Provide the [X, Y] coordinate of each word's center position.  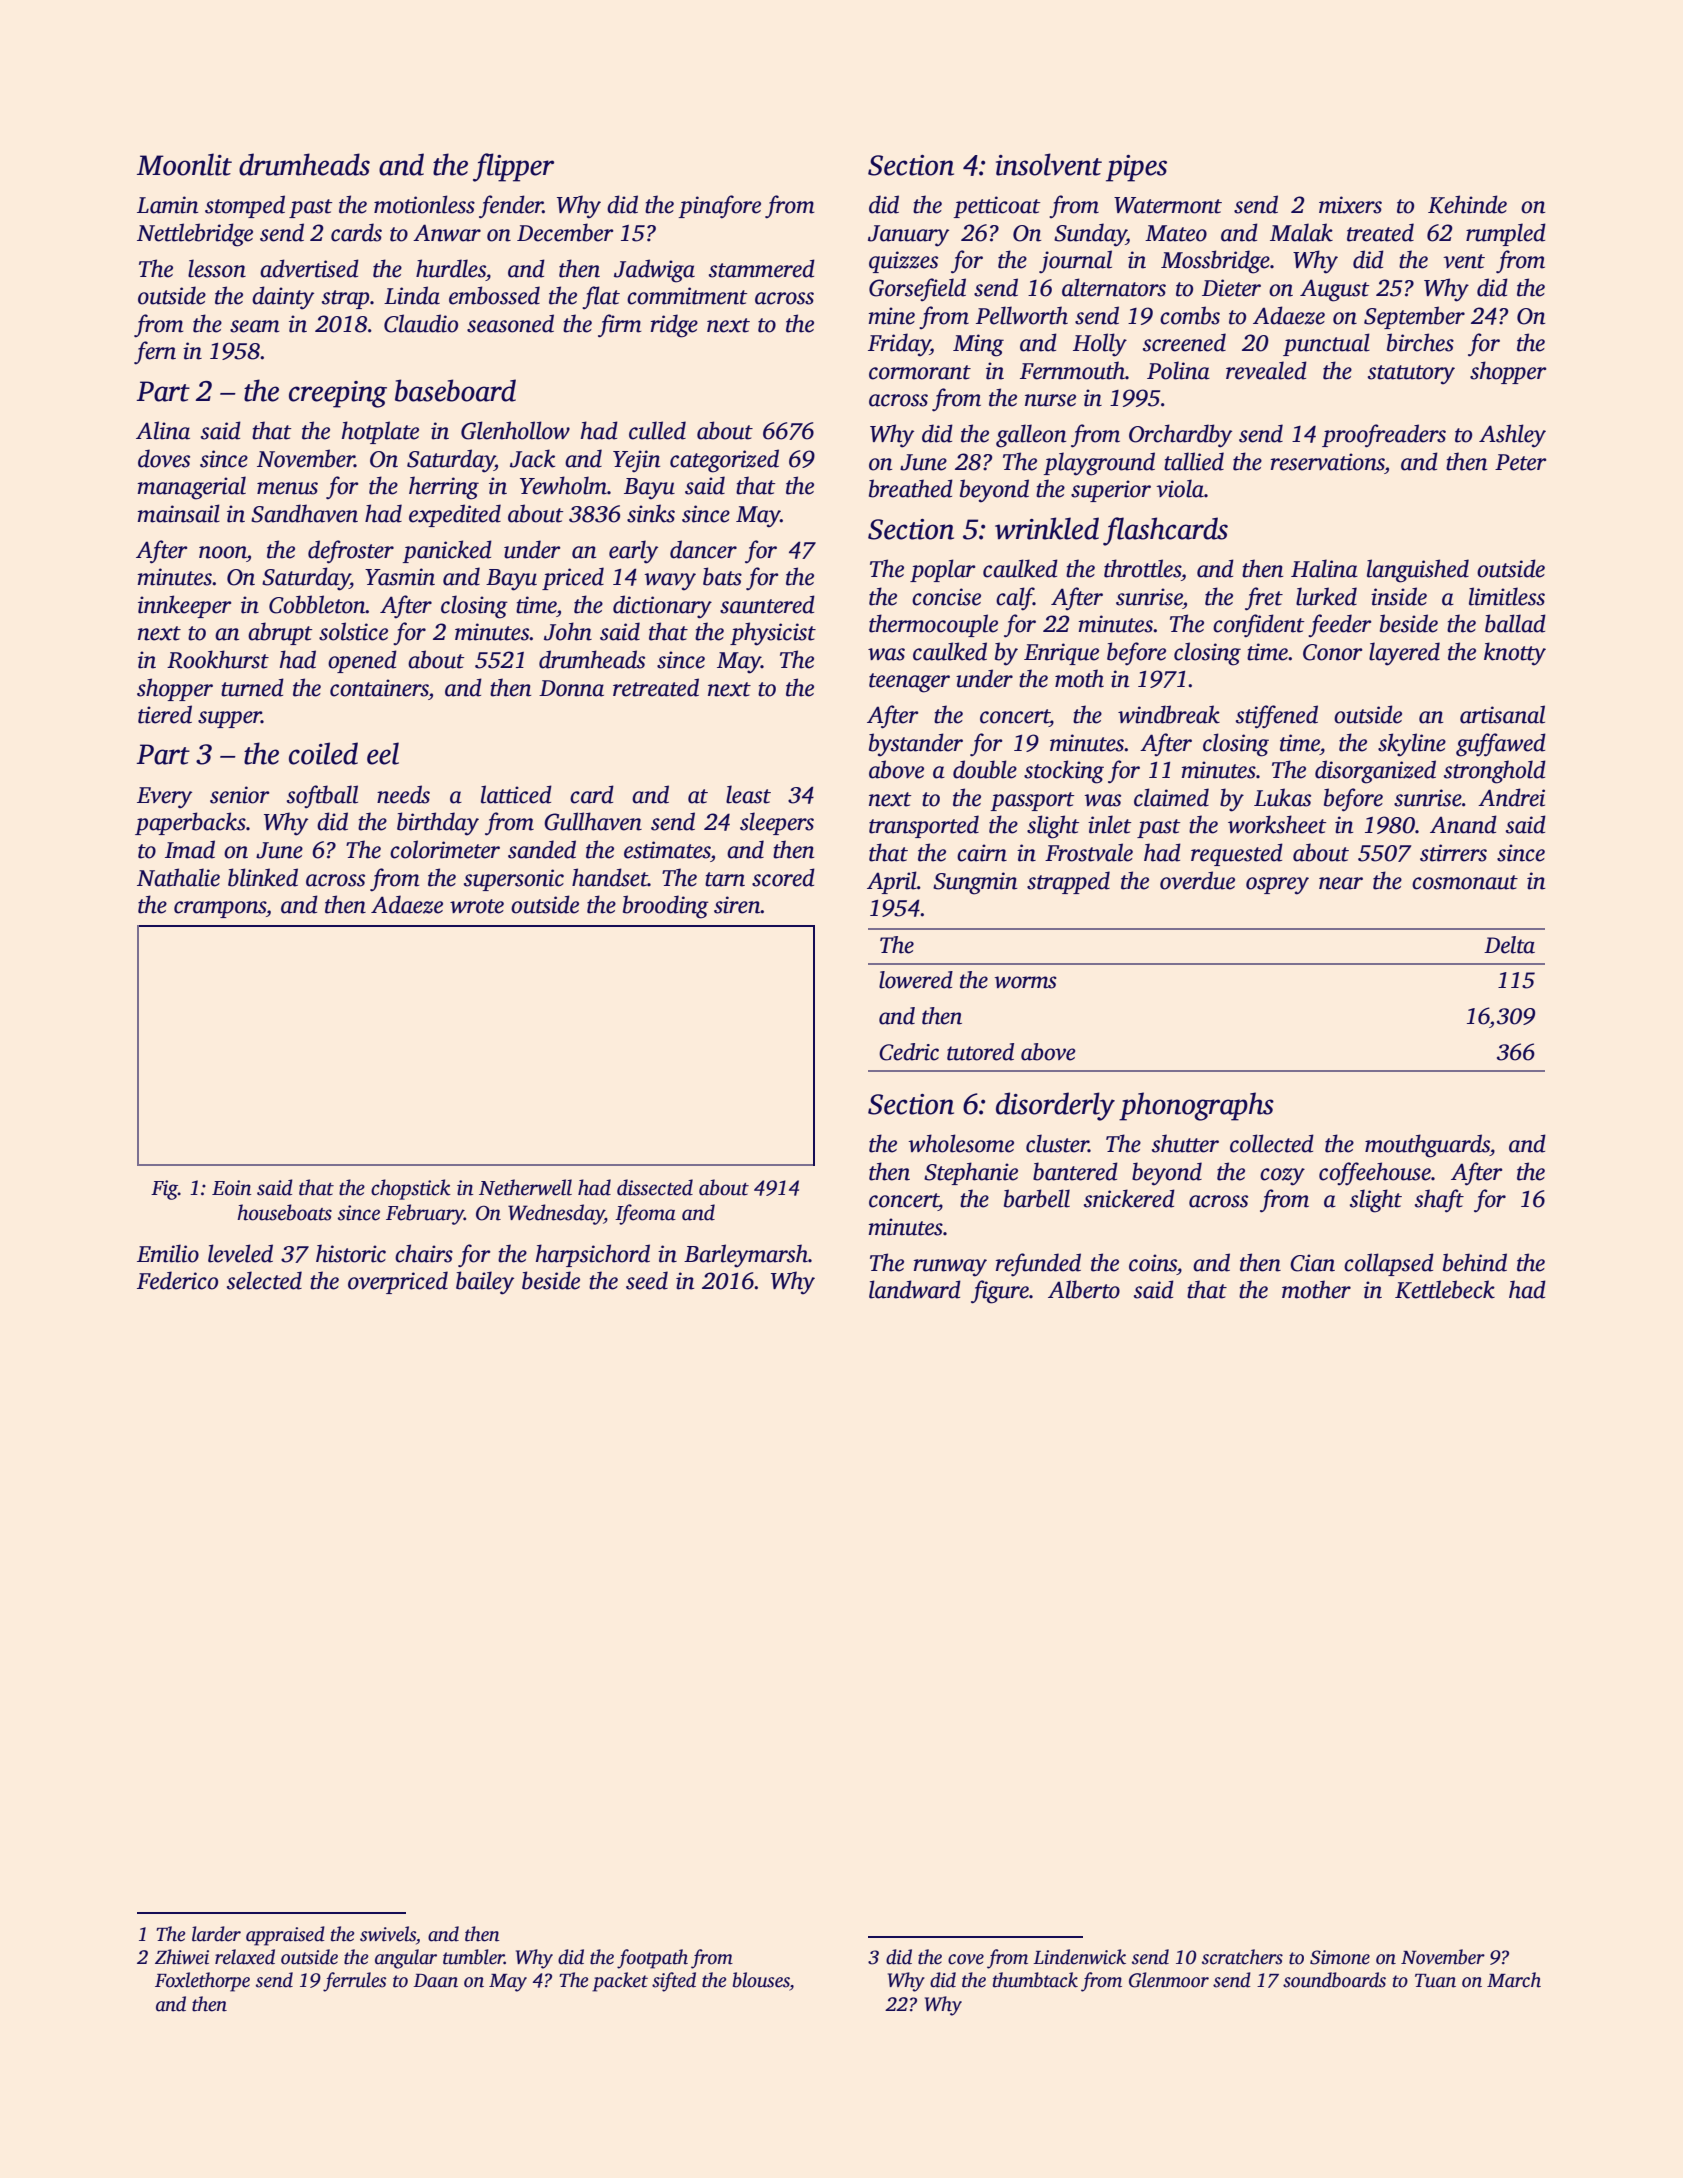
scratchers [1242, 1957]
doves [164, 458]
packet [620, 1982]
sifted [674, 1982]
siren [737, 905]
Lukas [1282, 797]
